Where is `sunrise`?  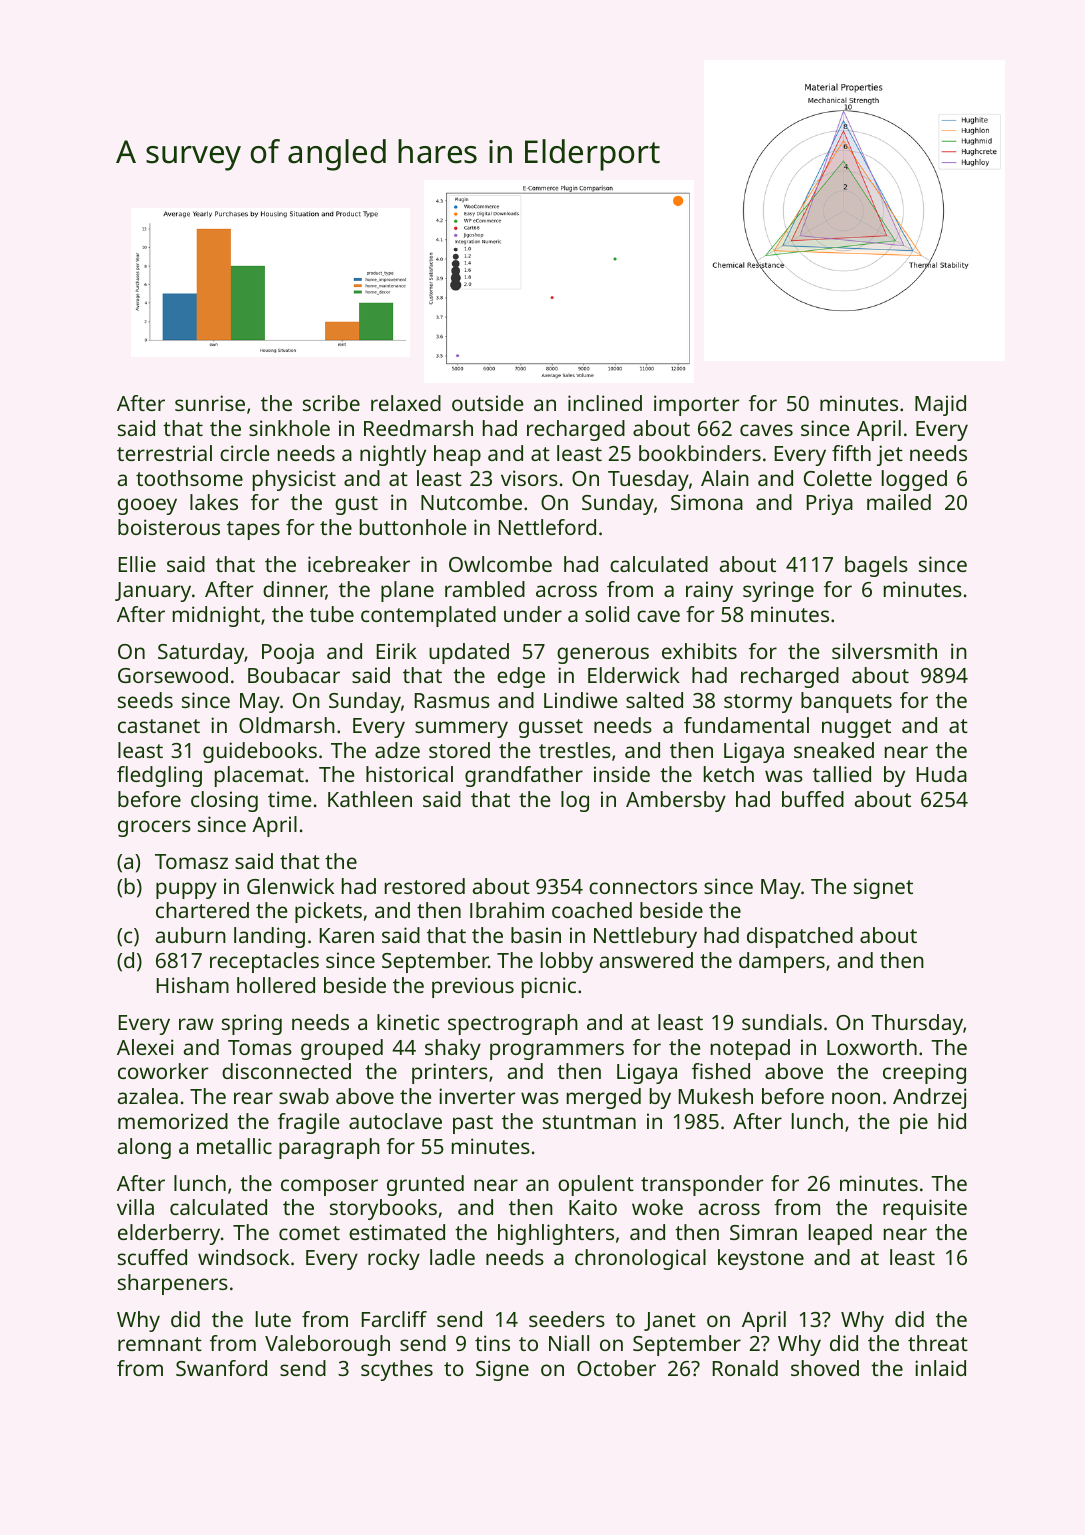
sunrise is located at coordinates (210, 403).
